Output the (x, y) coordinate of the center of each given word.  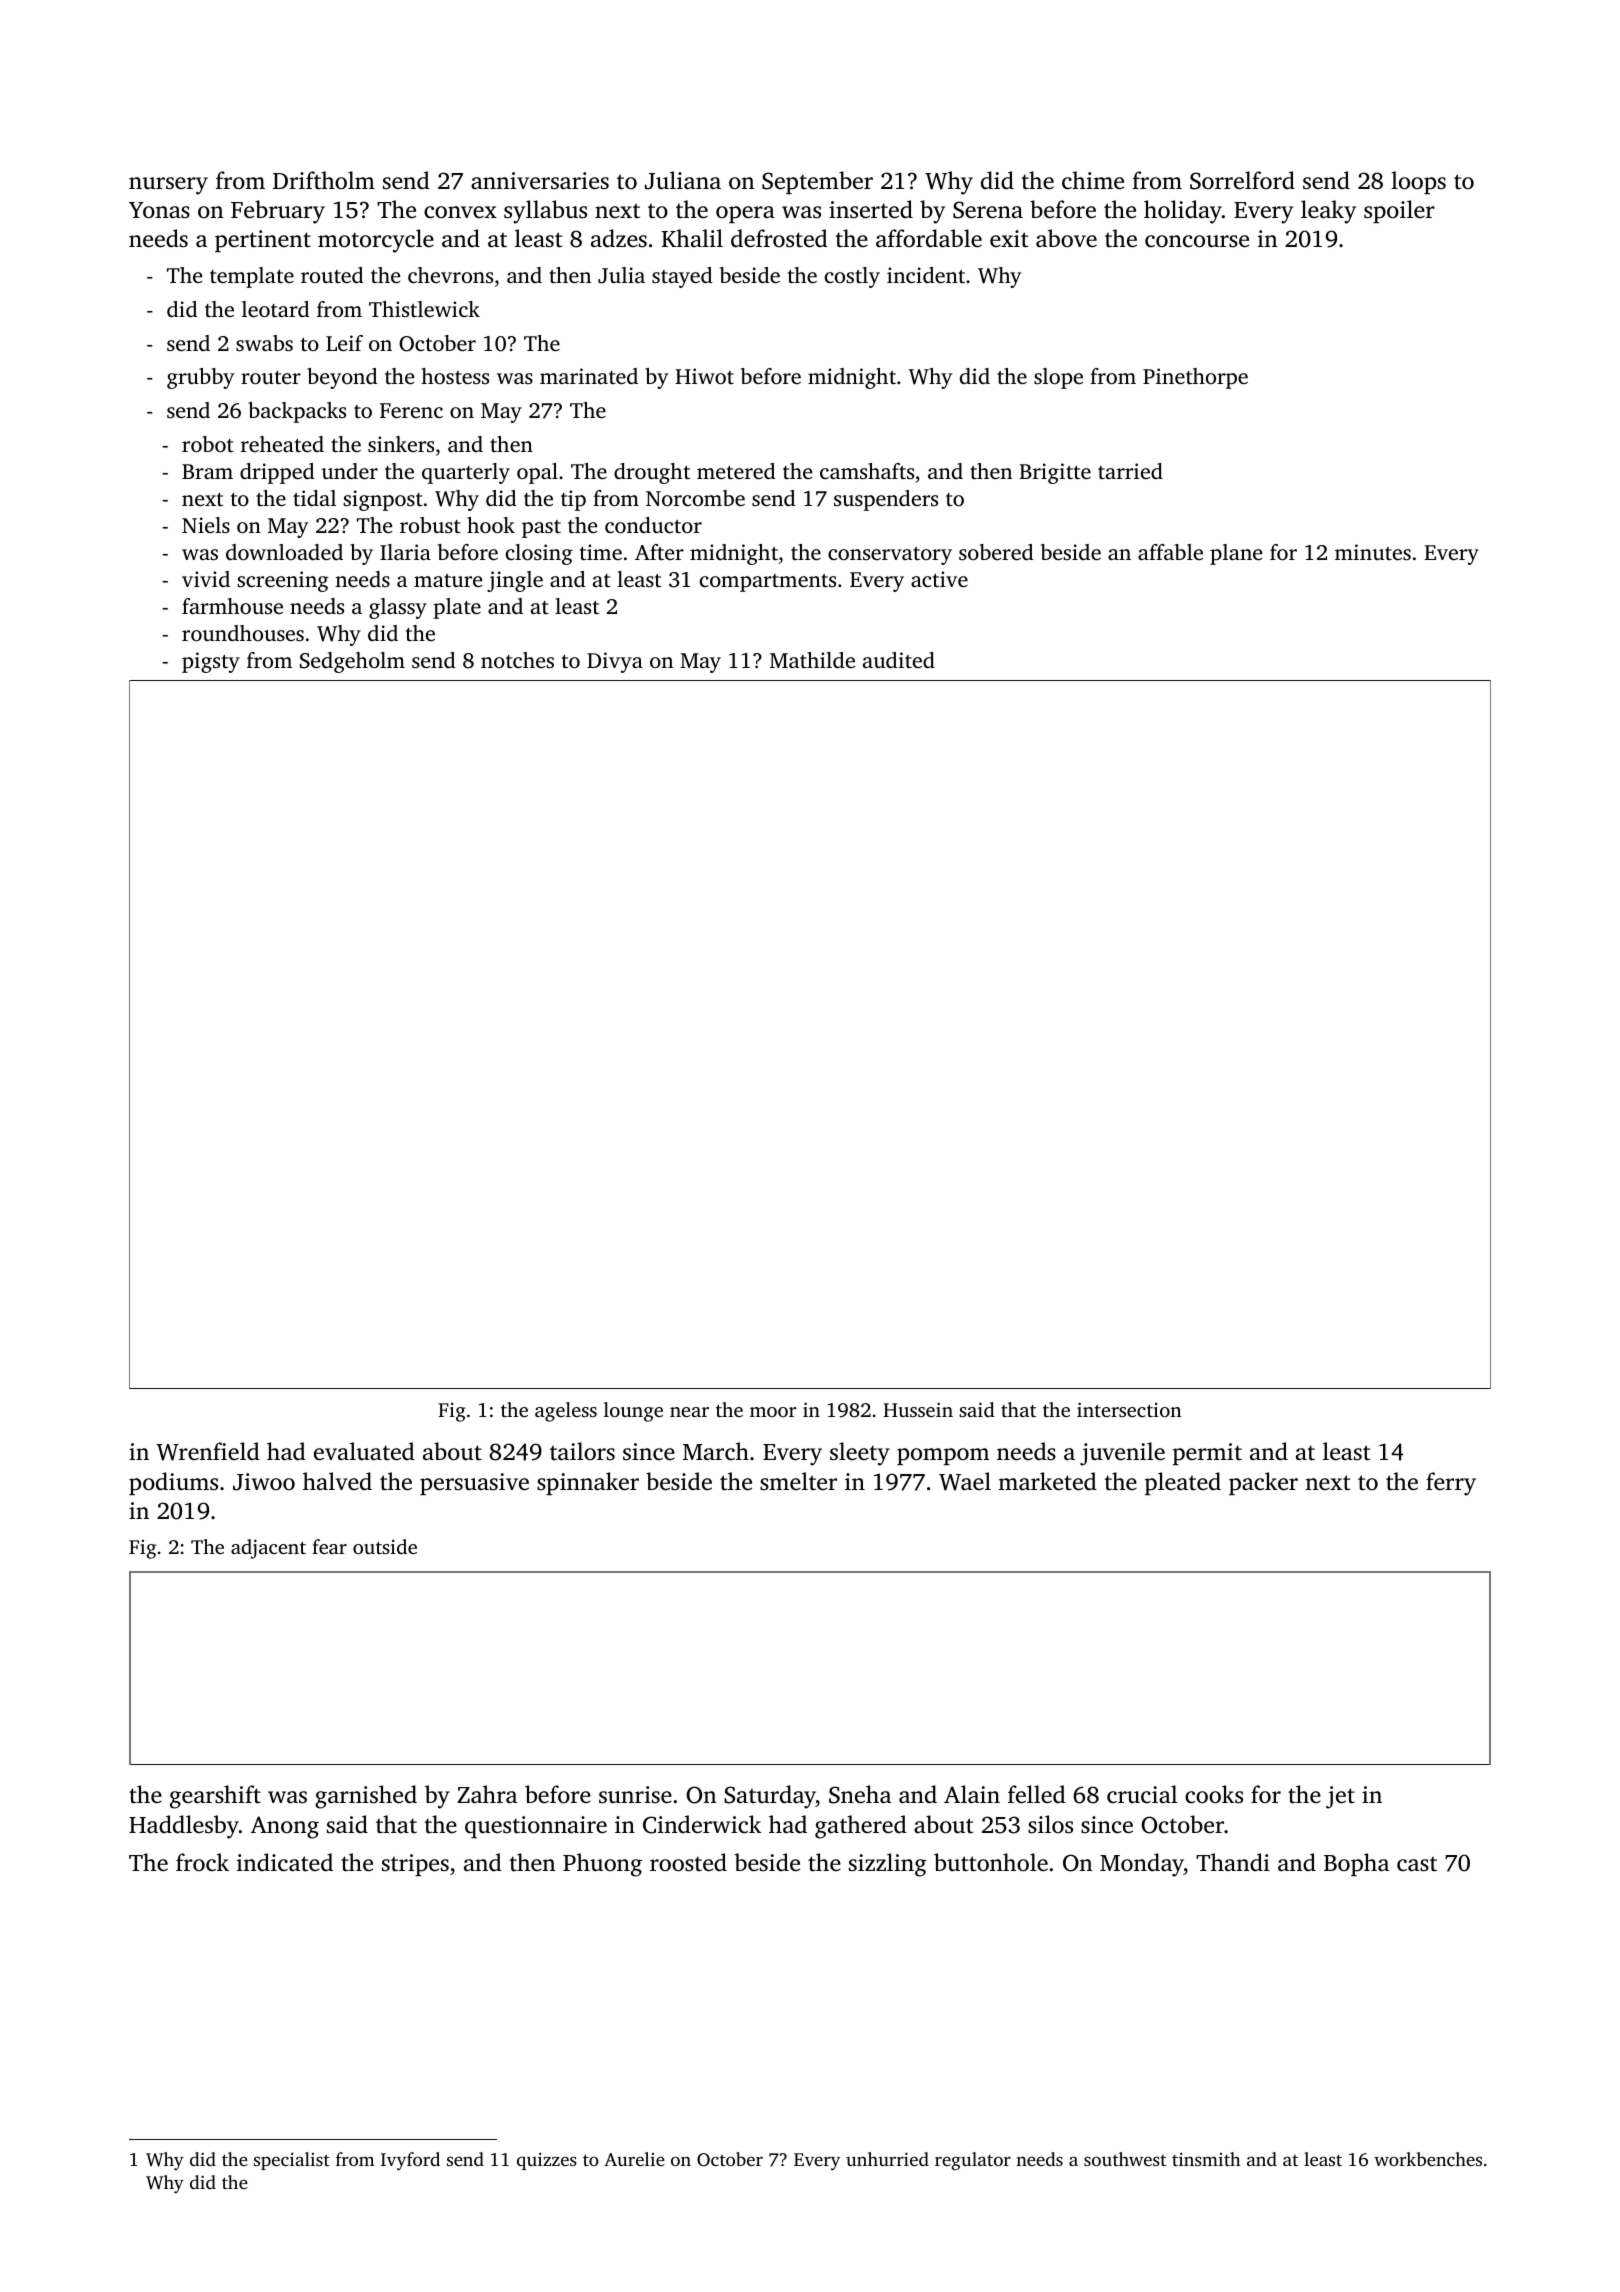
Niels (206, 525)
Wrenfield (208, 1451)
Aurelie (634, 2159)
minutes (1373, 552)
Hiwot (704, 376)
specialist (292, 2161)
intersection (1129, 1409)
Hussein (918, 1409)
